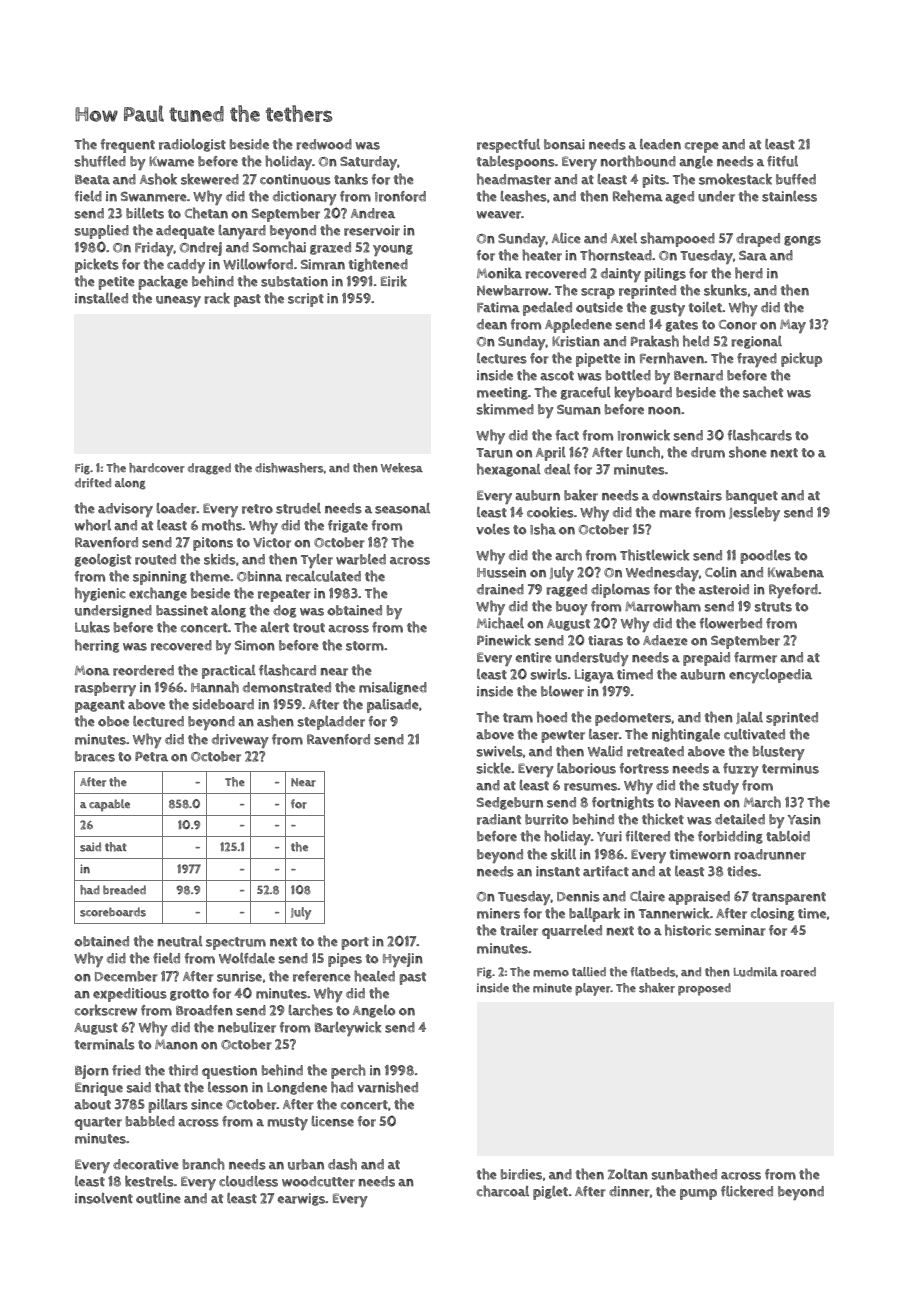 The width and height of the screenshot is (908, 1316). Describe the element at coordinates (756, 972) in the screenshot. I see `Ludmila` at that location.
